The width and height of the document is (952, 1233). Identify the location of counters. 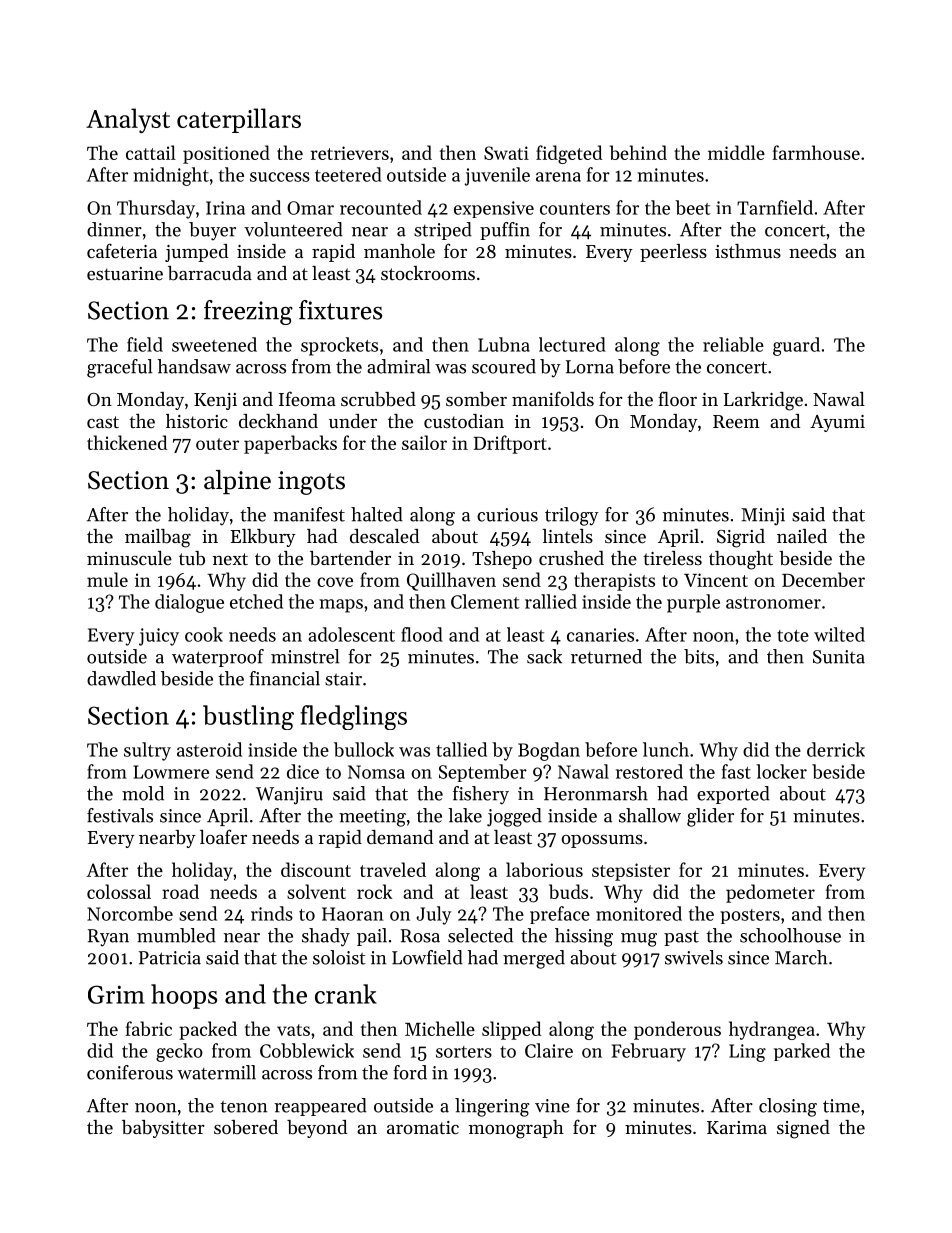
(575, 209).
